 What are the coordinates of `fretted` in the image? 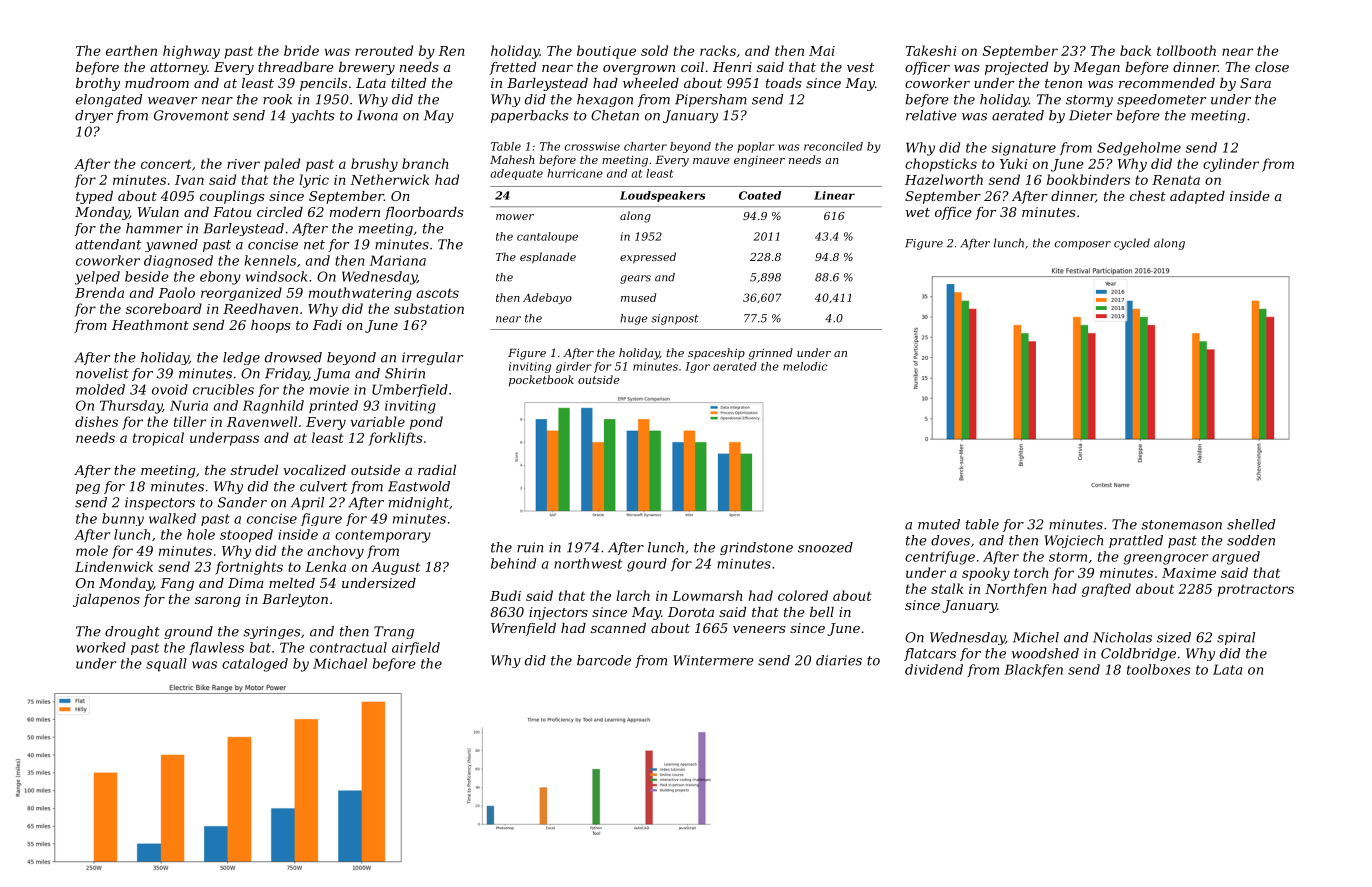 It's located at (512, 68).
